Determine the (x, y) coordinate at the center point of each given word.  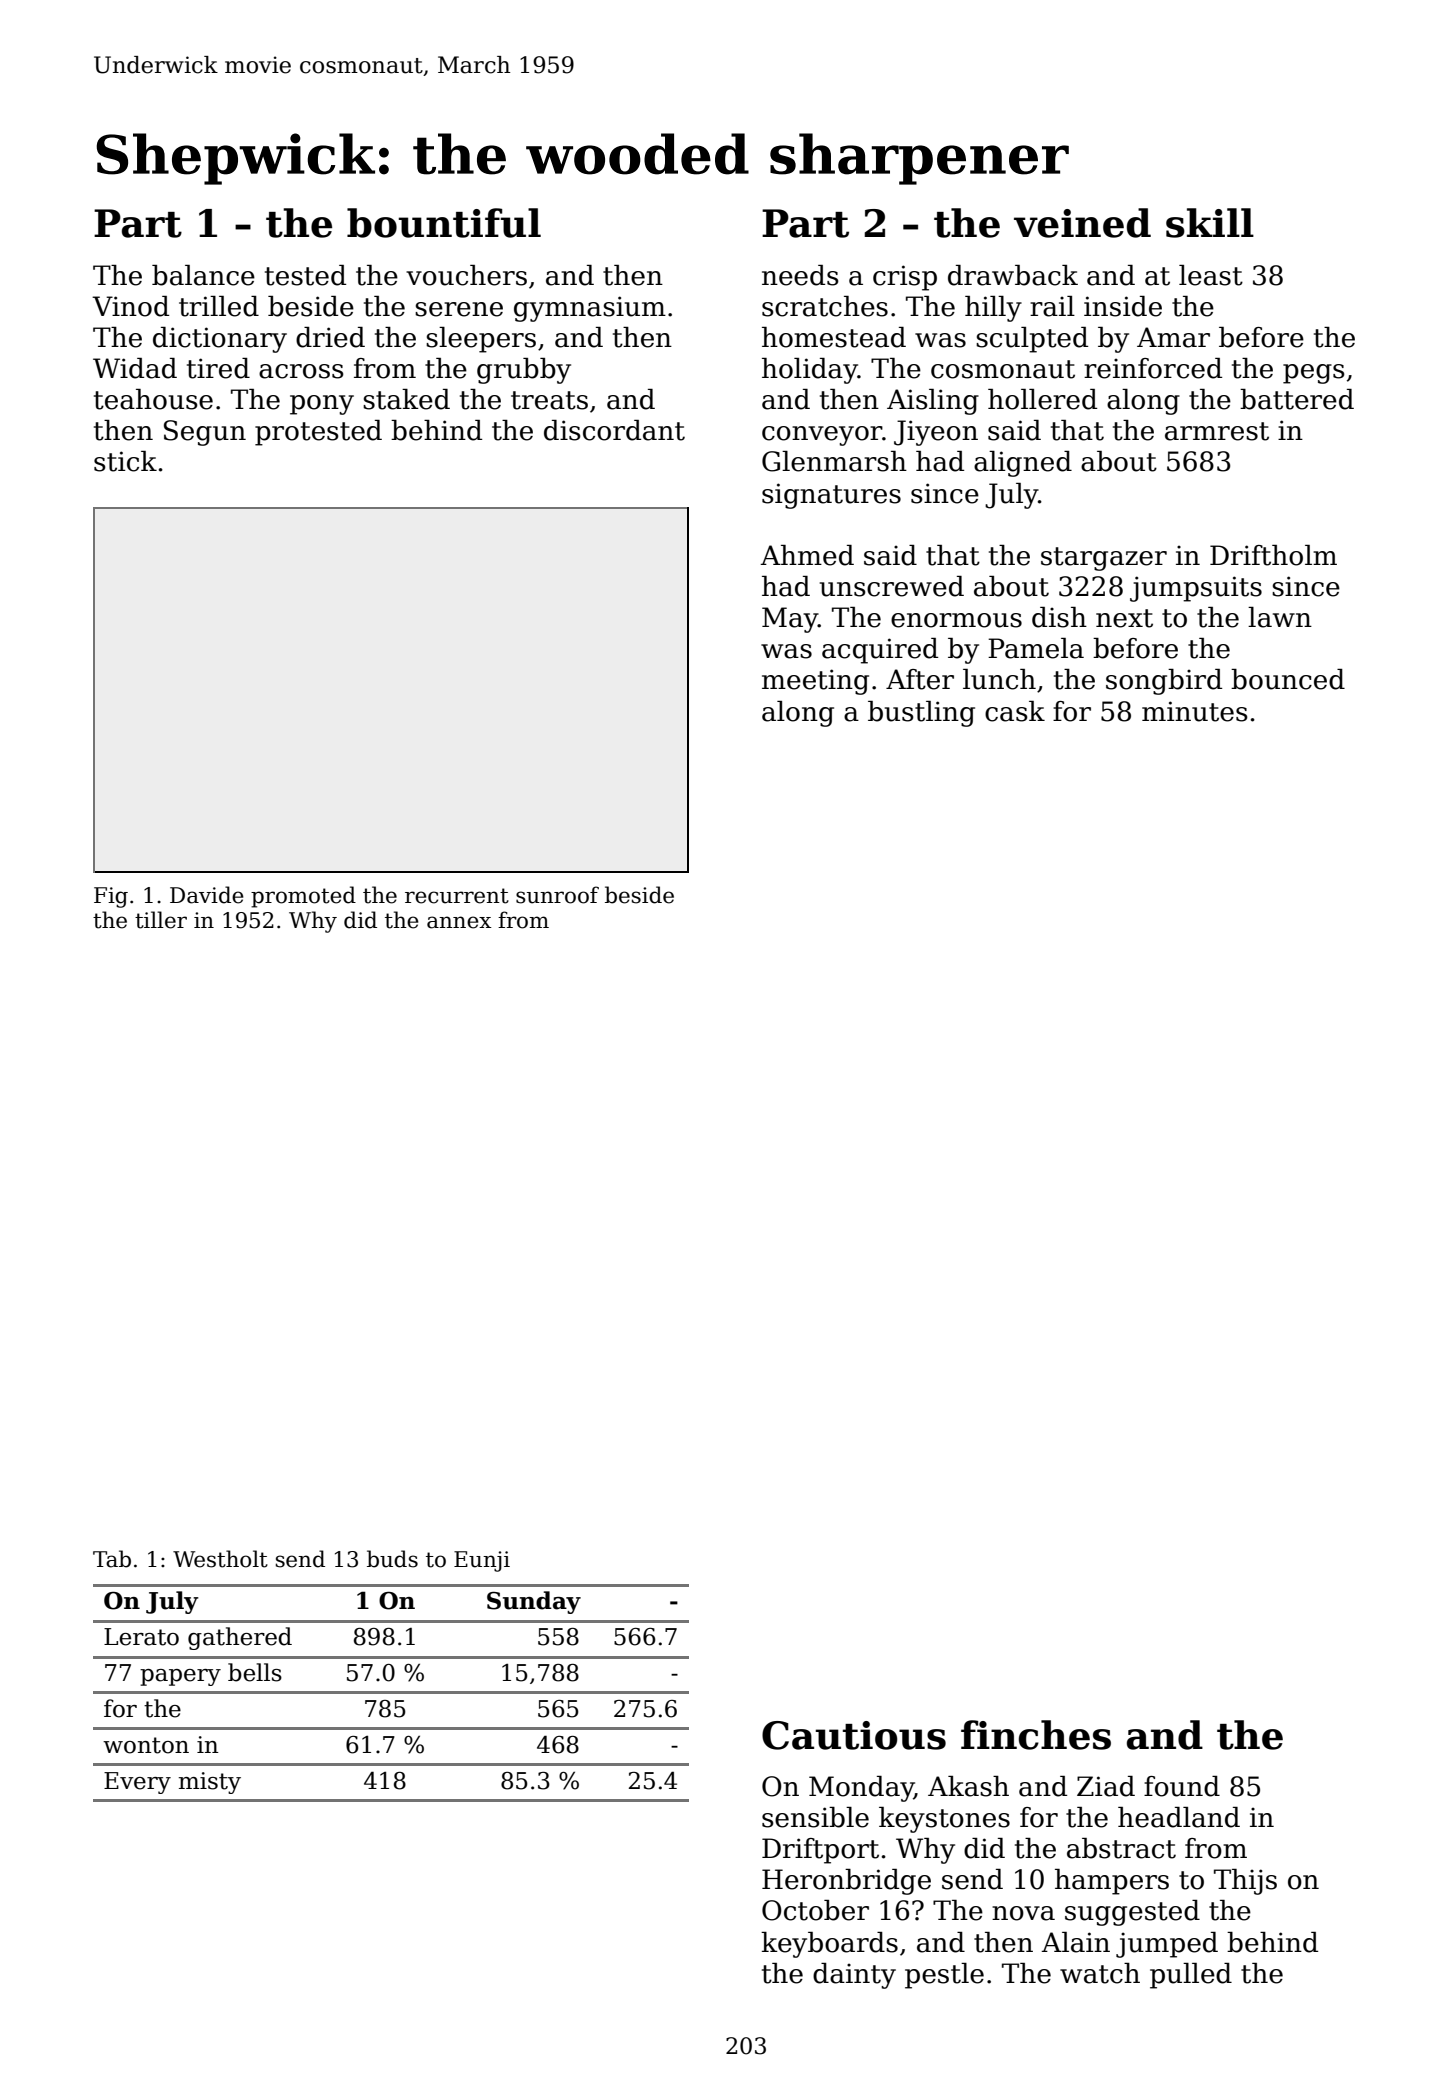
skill (1210, 223)
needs (800, 275)
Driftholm (1273, 555)
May (790, 620)
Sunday (534, 1602)
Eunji (482, 1561)
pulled (1191, 1976)
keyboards (829, 1945)
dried (330, 337)
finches (1036, 1735)
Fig (111, 897)
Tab (112, 1559)
